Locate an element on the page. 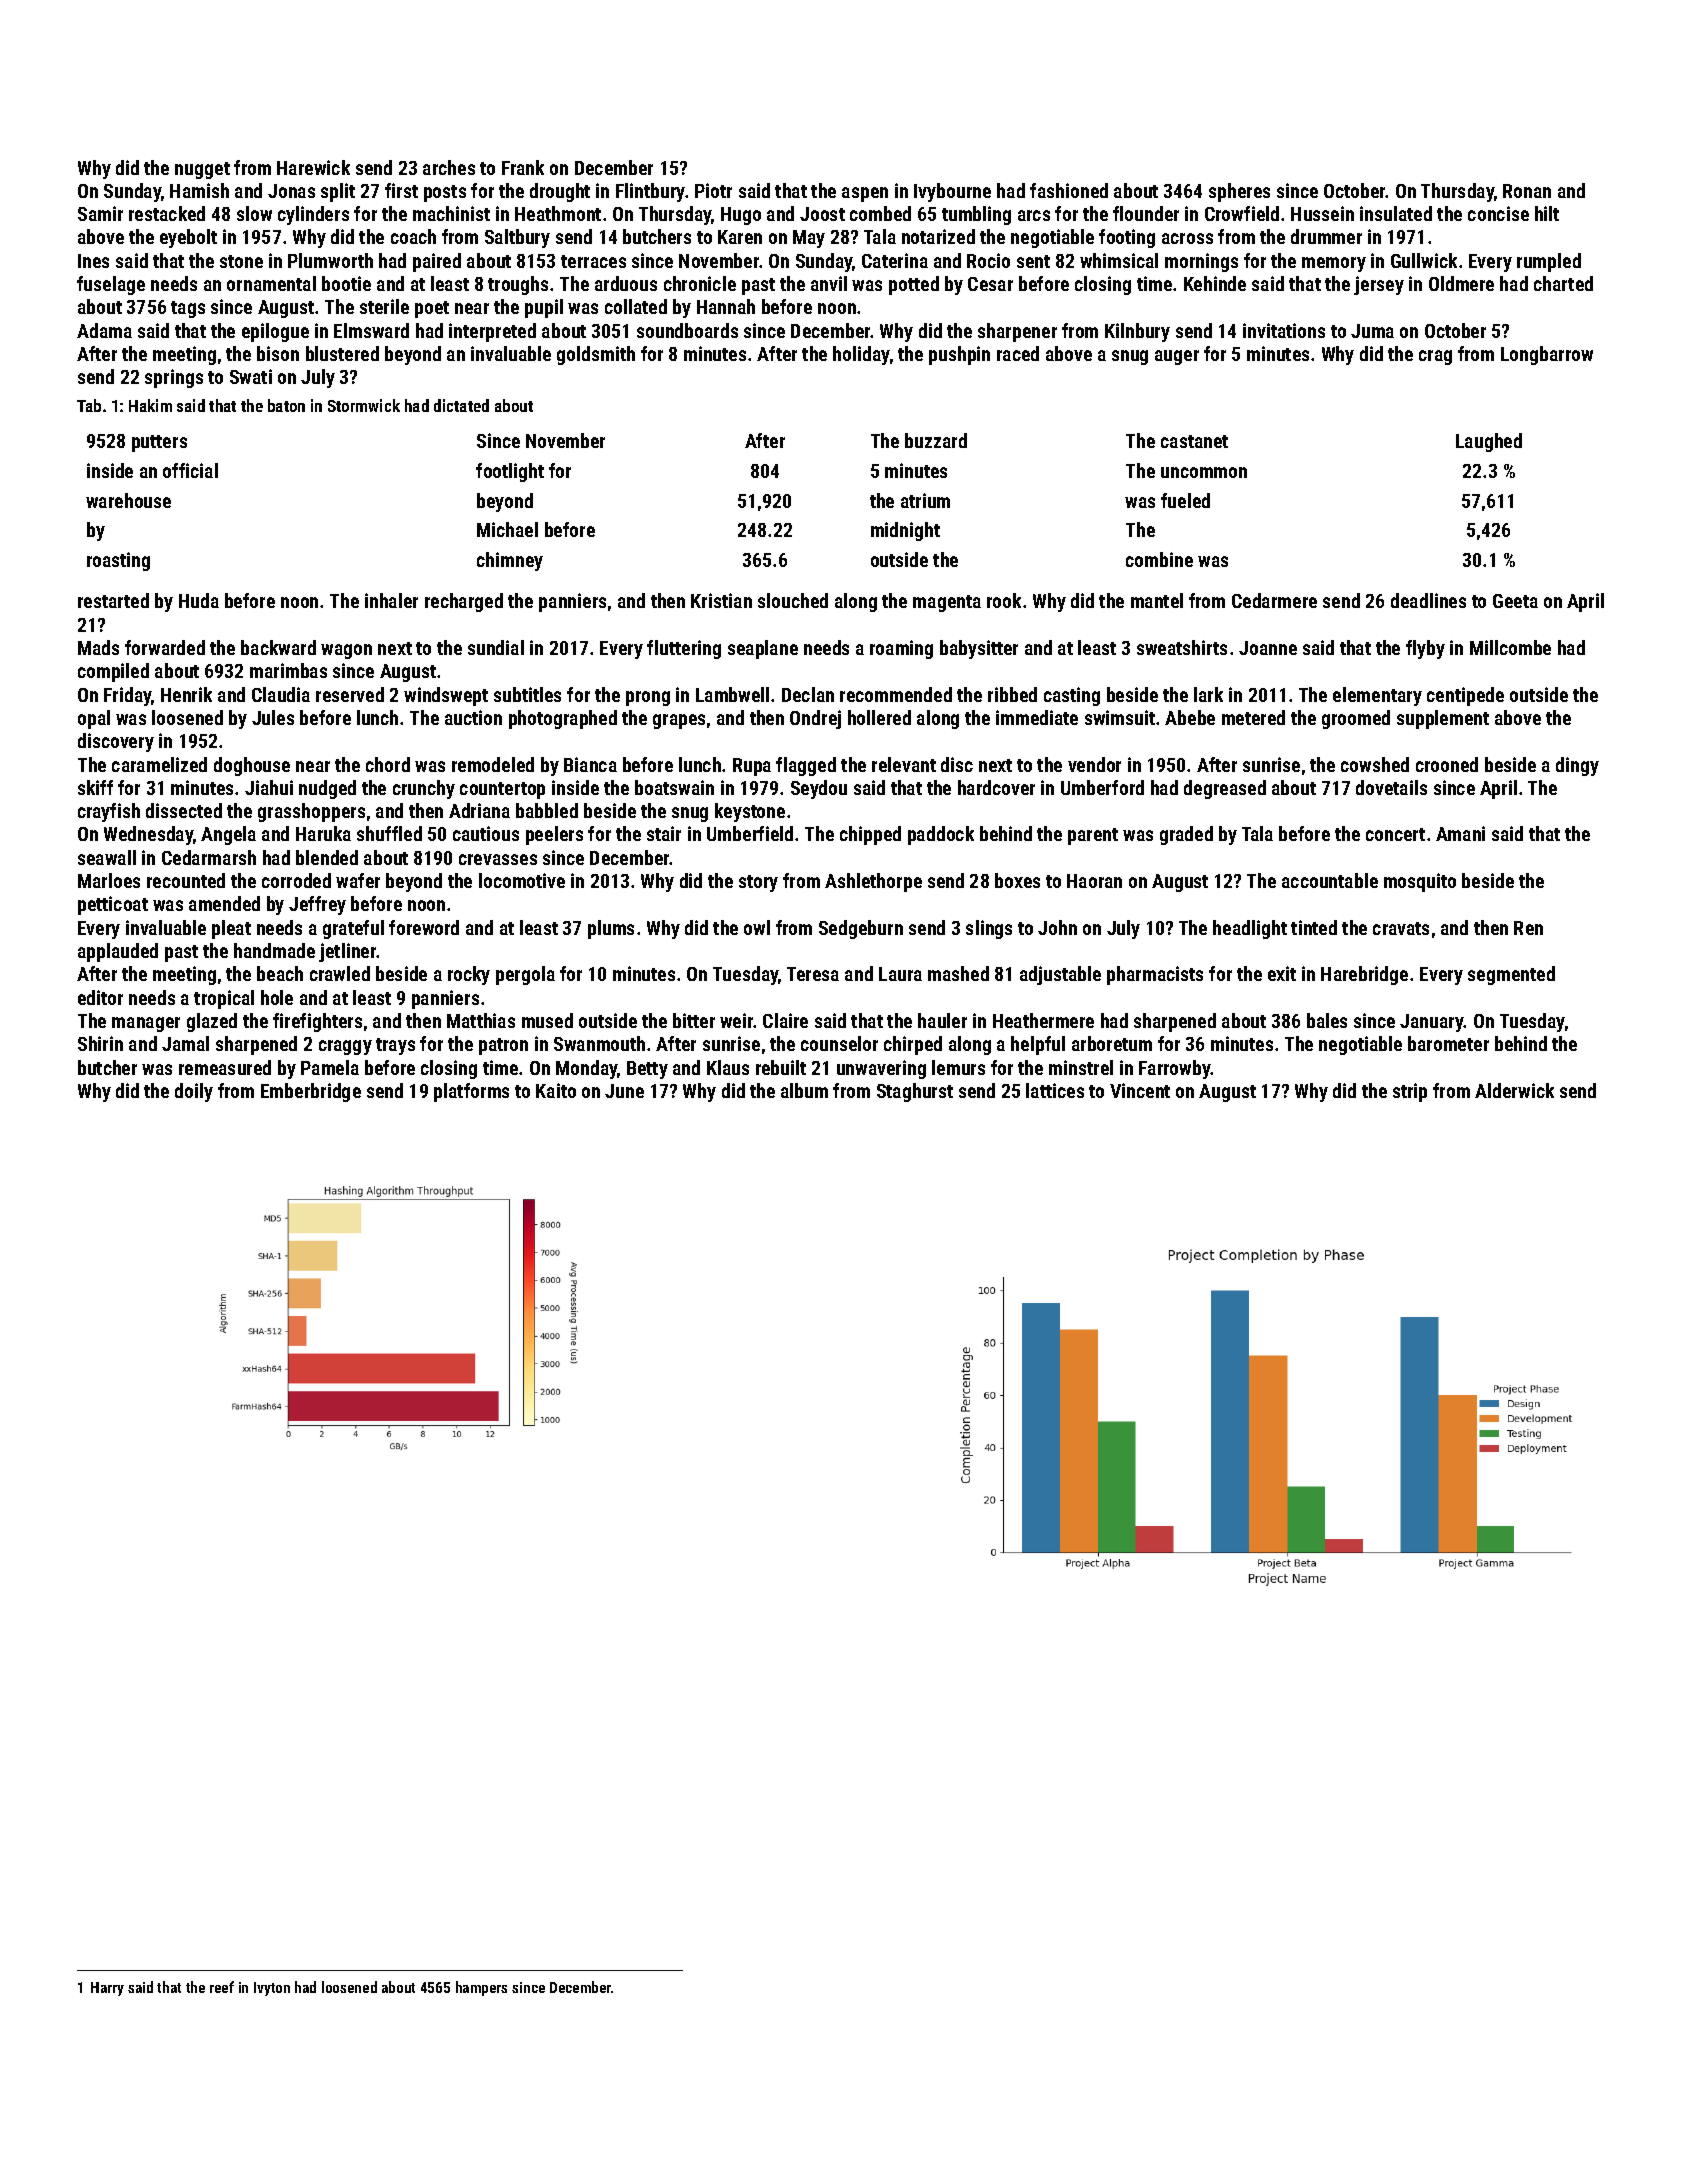  Jonas is located at coordinates (291, 191).
